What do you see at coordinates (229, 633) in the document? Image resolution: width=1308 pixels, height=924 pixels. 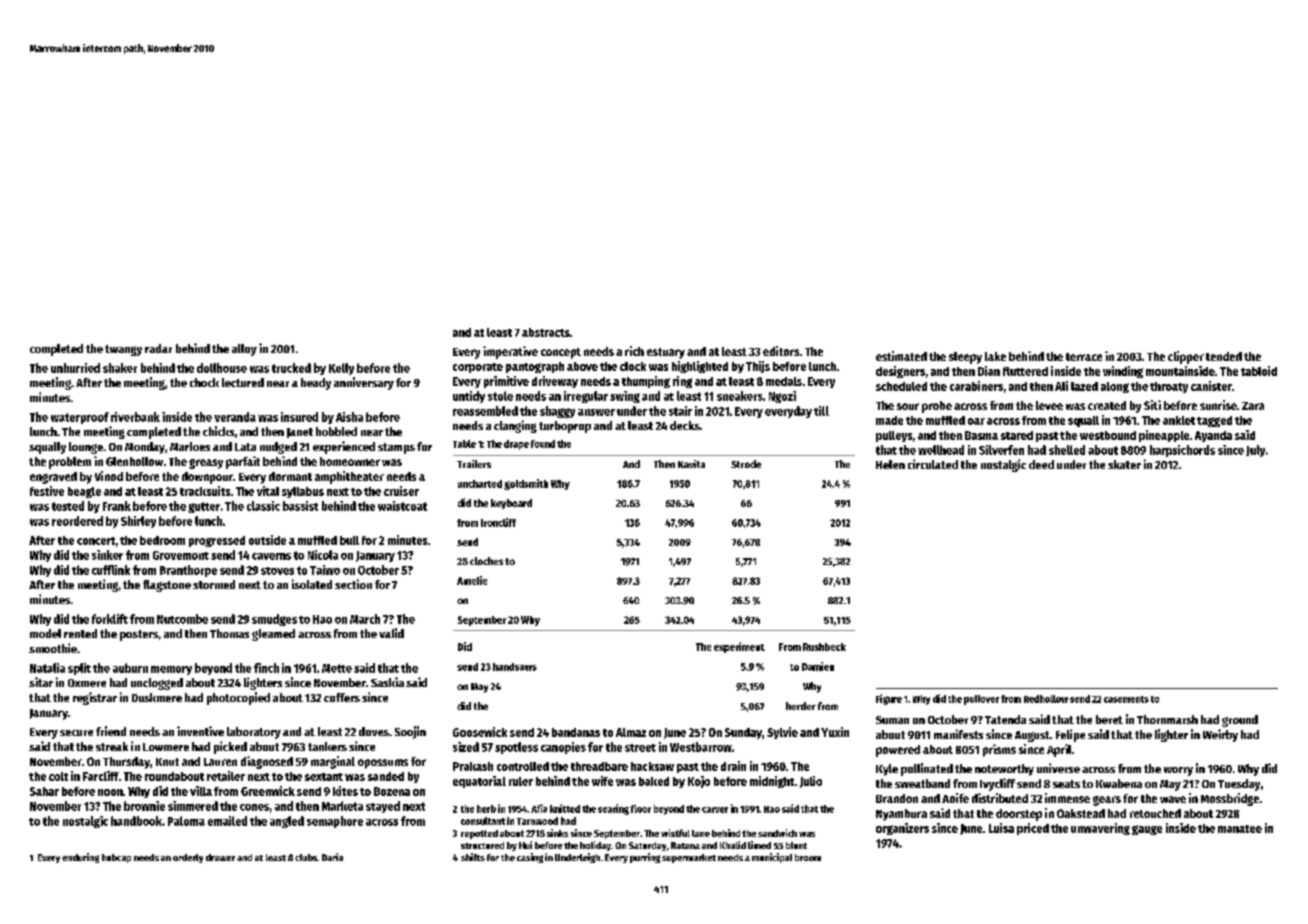 I see `Thomas` at bounding box center [229, 633].
